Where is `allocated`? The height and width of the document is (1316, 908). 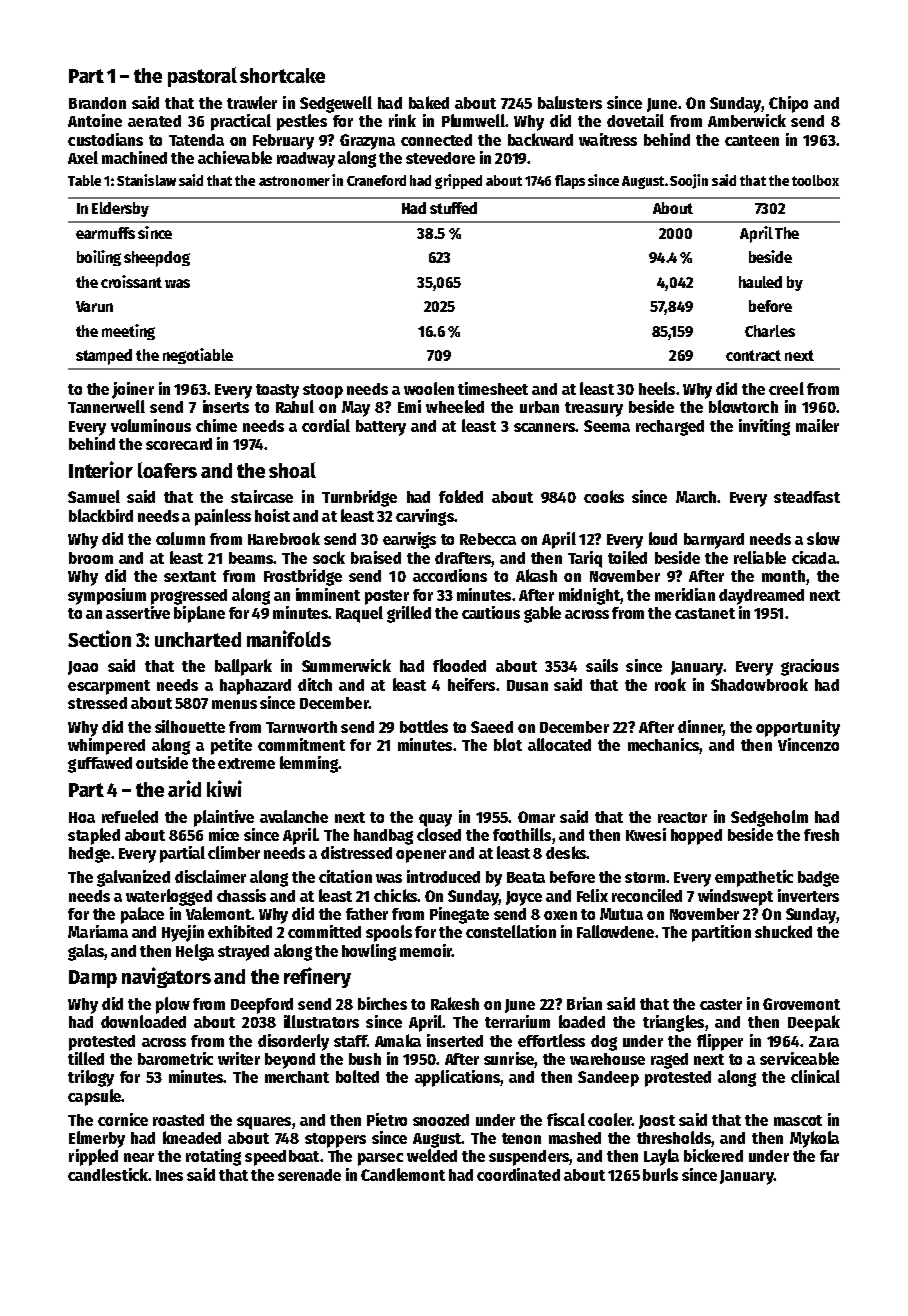 allocated is located at coordinates (559, 744).
